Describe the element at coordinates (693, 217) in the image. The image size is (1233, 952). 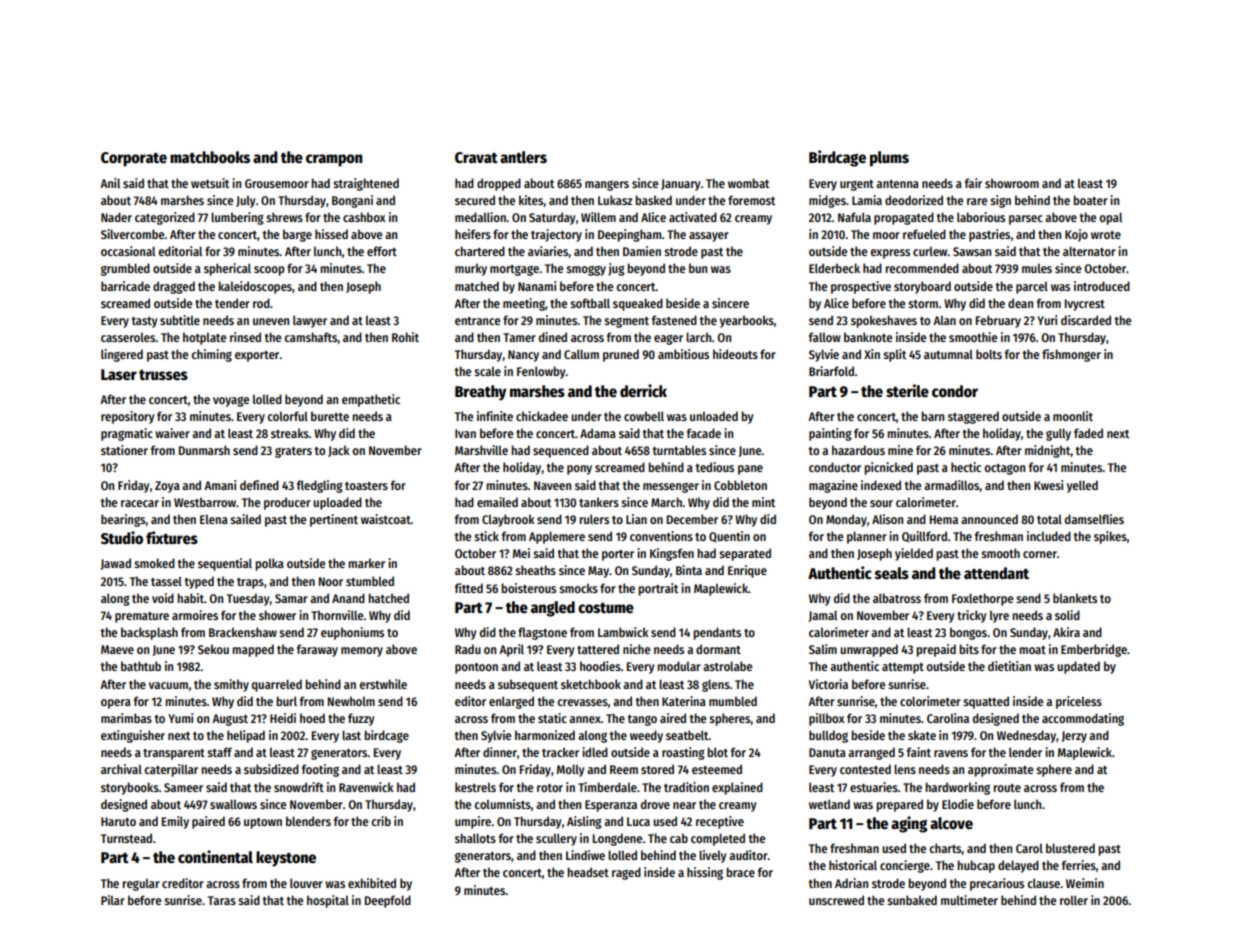
I see `activated` at that location.
